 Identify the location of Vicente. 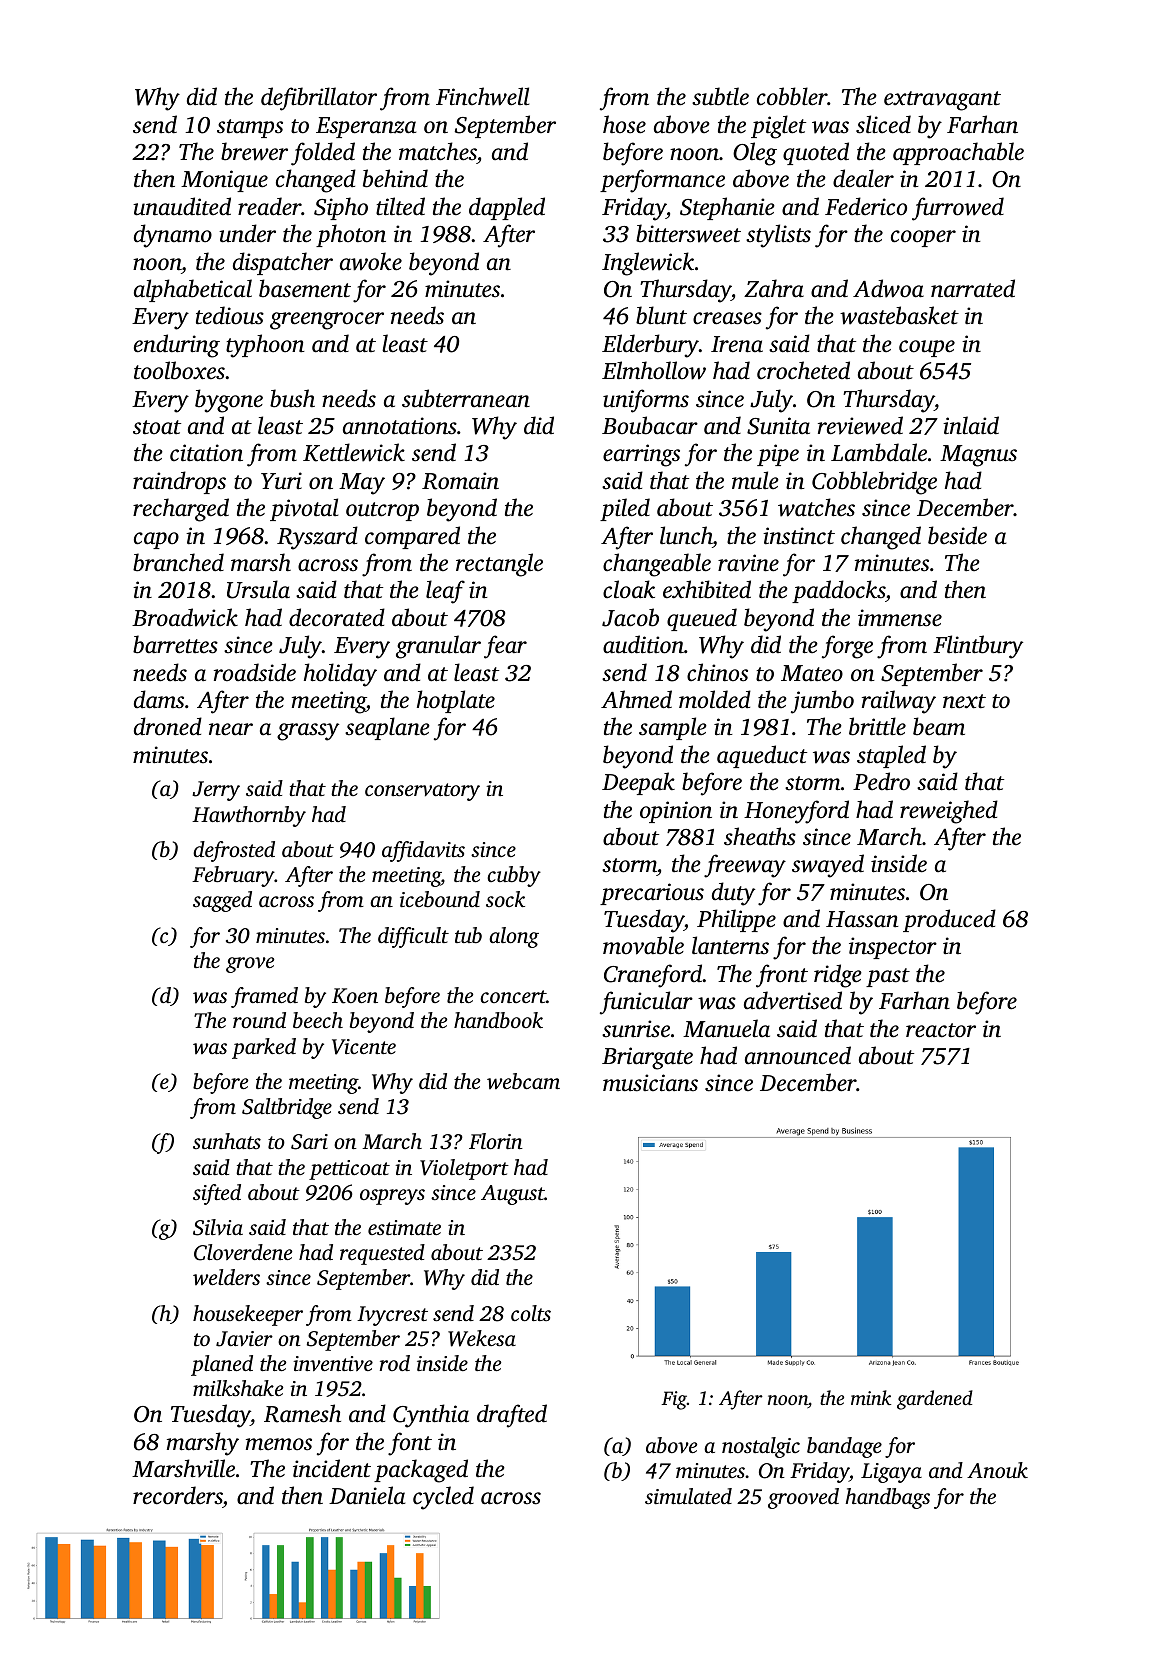
(364, 1047).
